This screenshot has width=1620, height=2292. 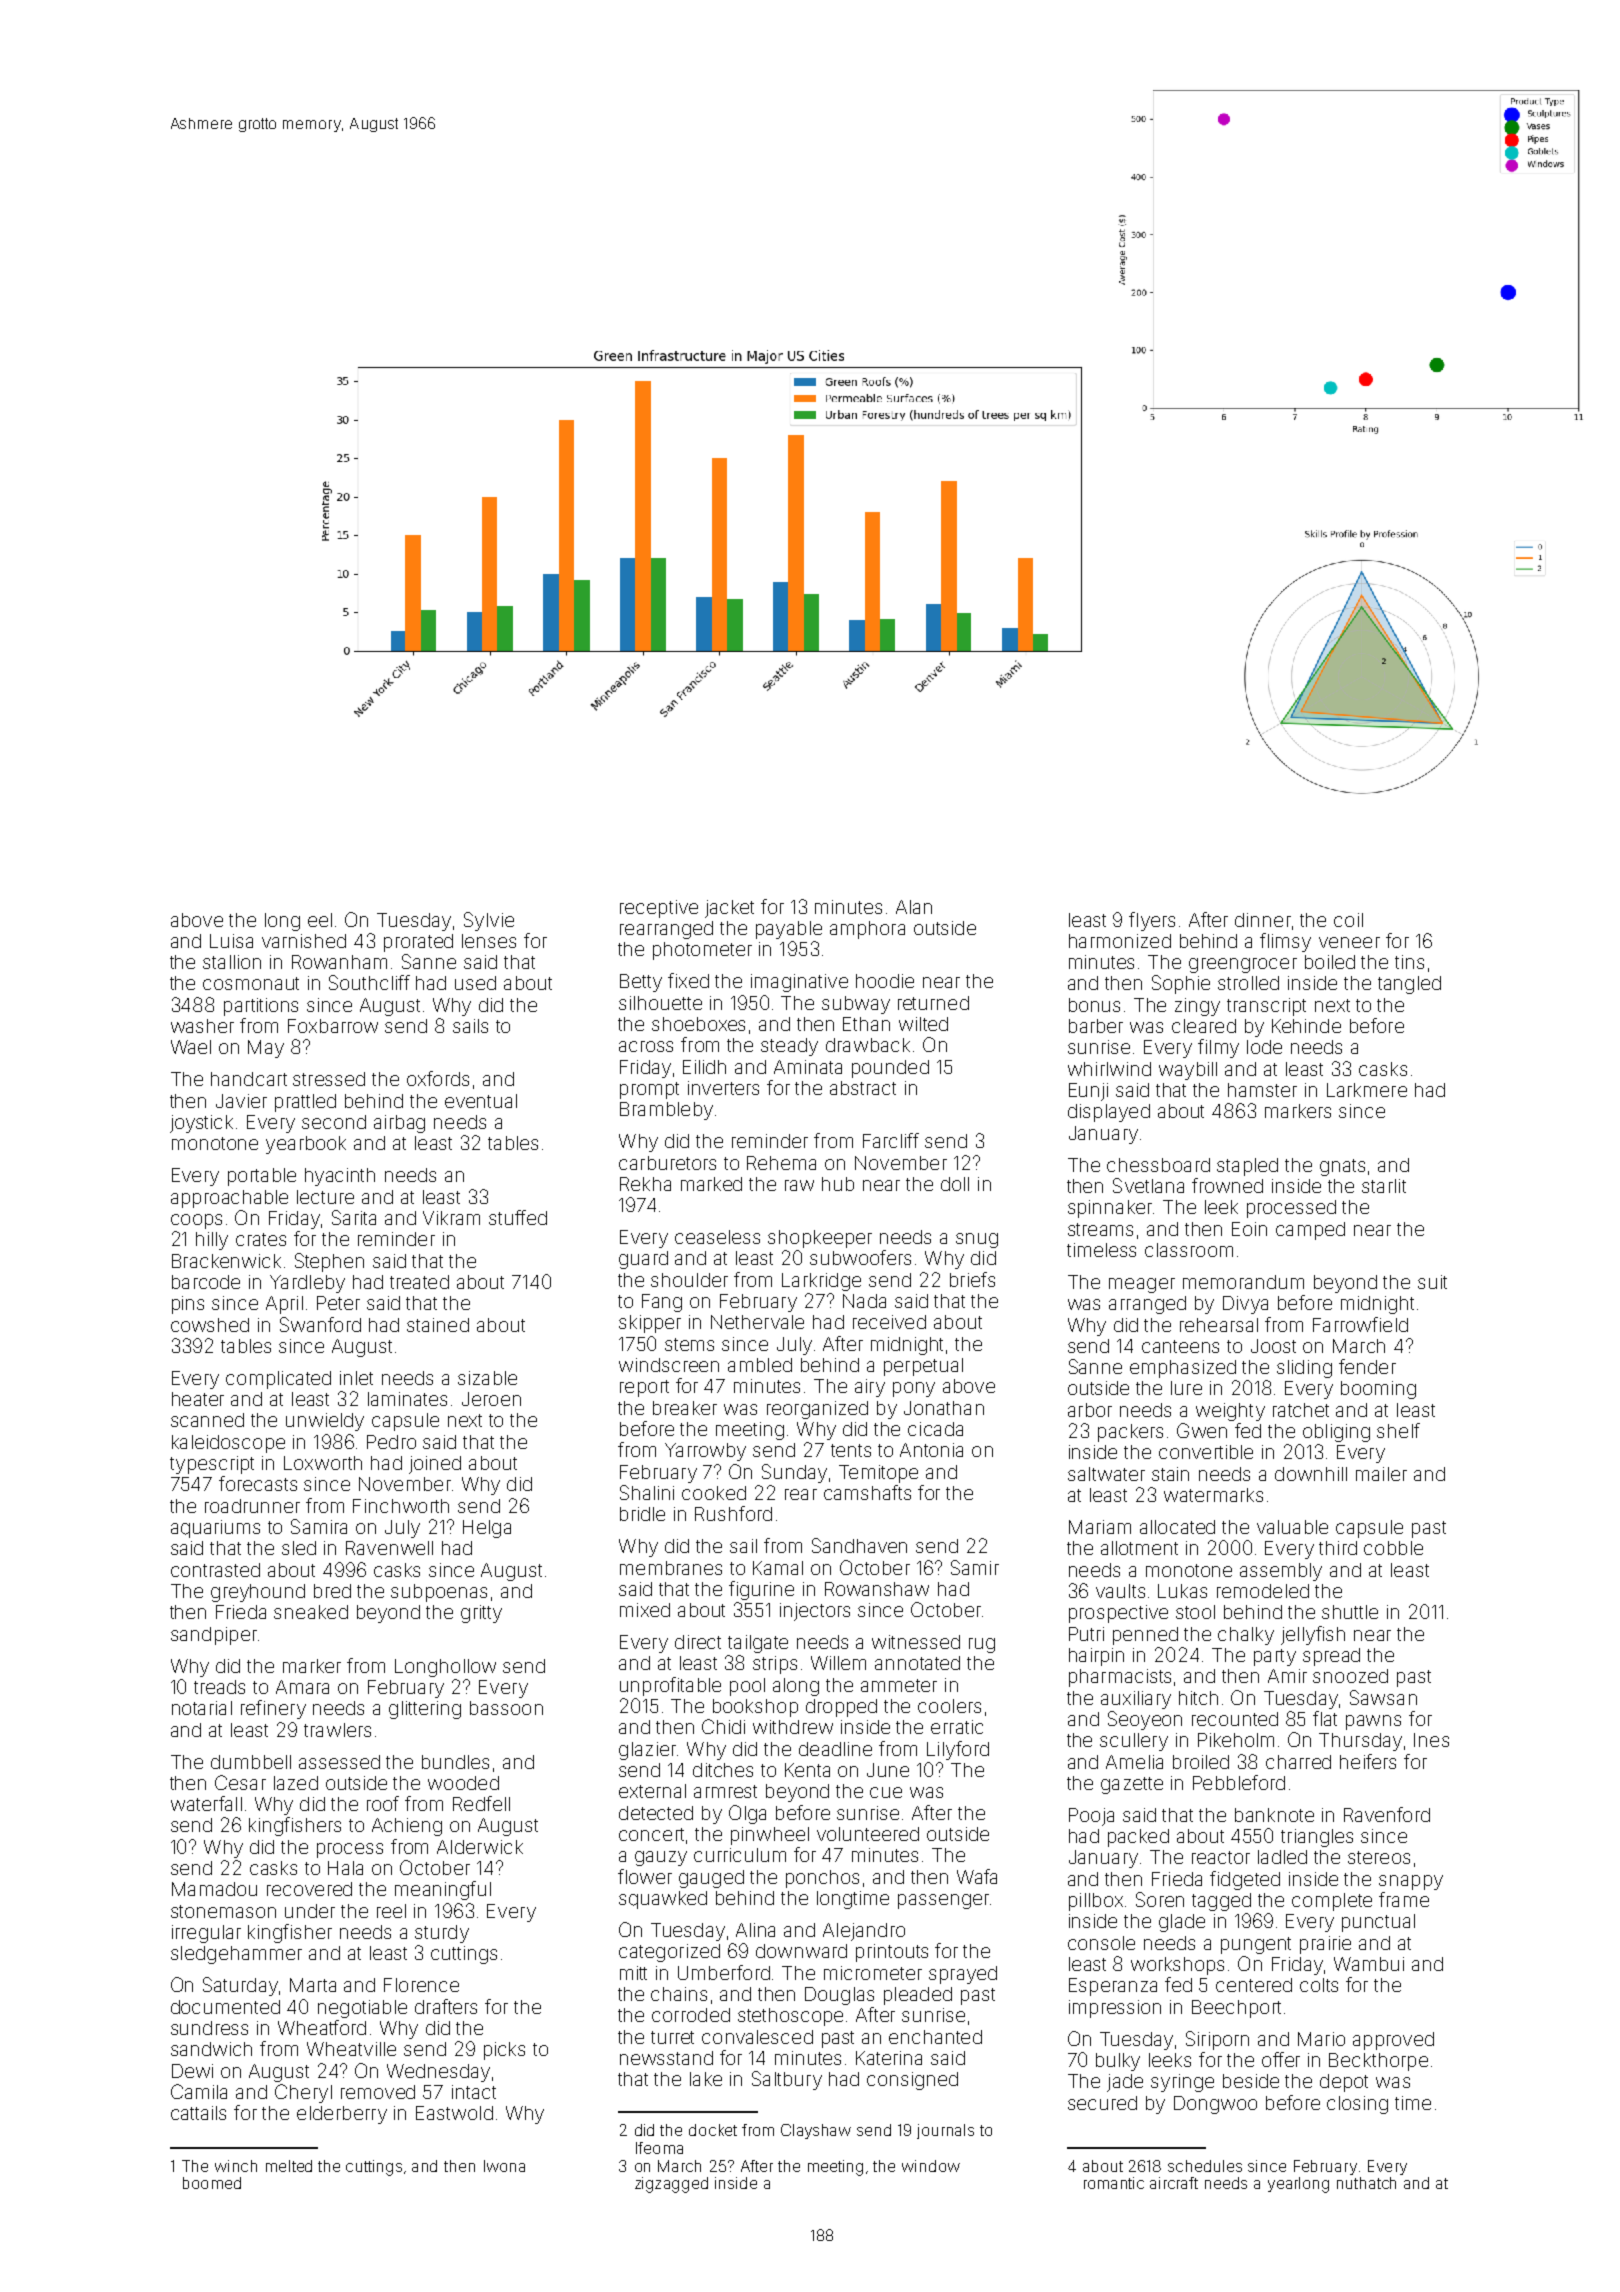 What do you see at coordinates (821, 1282) in the screenshot?
I see `Larkridge` at bounding box center [821, 1282].
